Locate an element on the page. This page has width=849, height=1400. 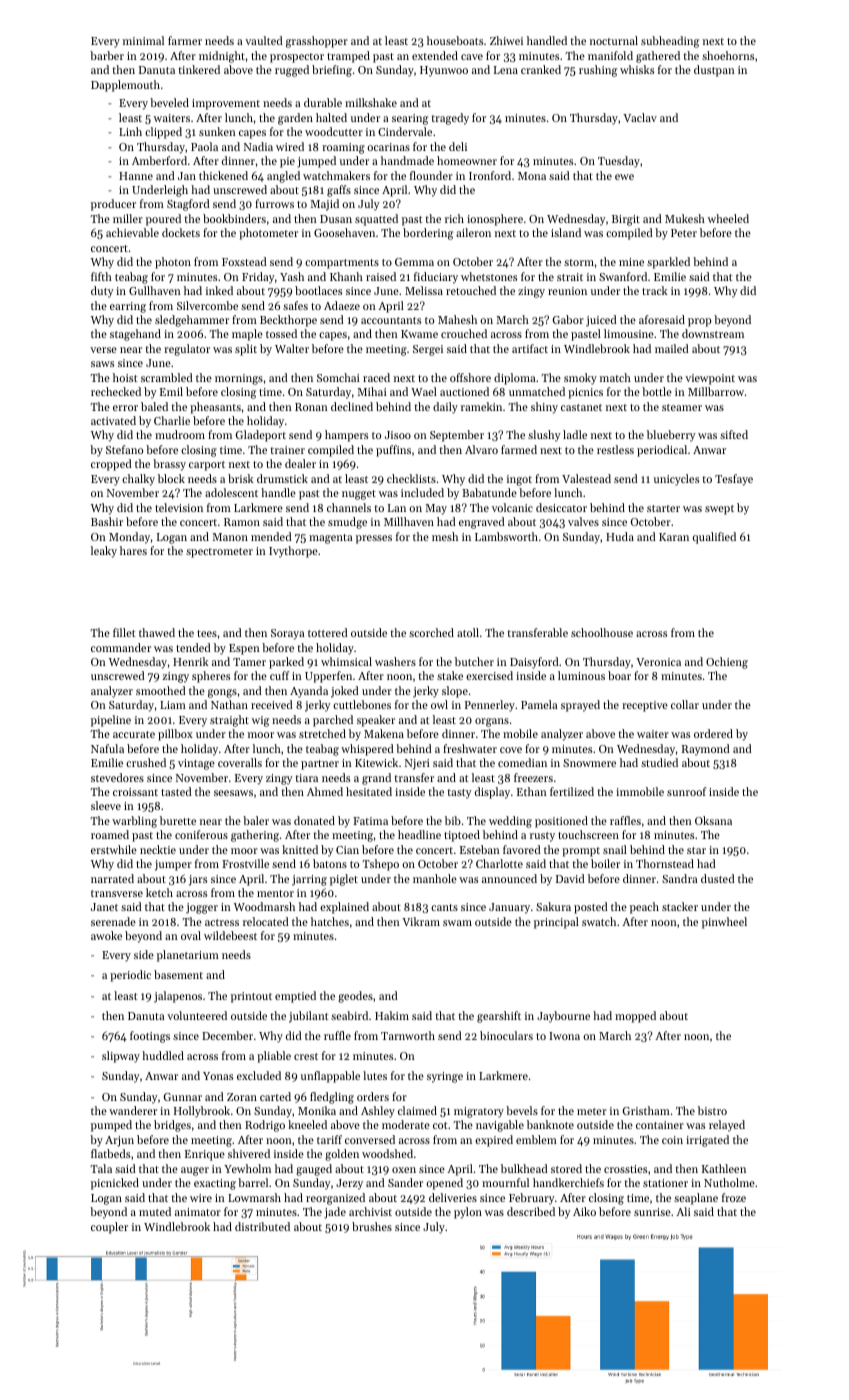
houseboats is located at coordinates (455, 40).
